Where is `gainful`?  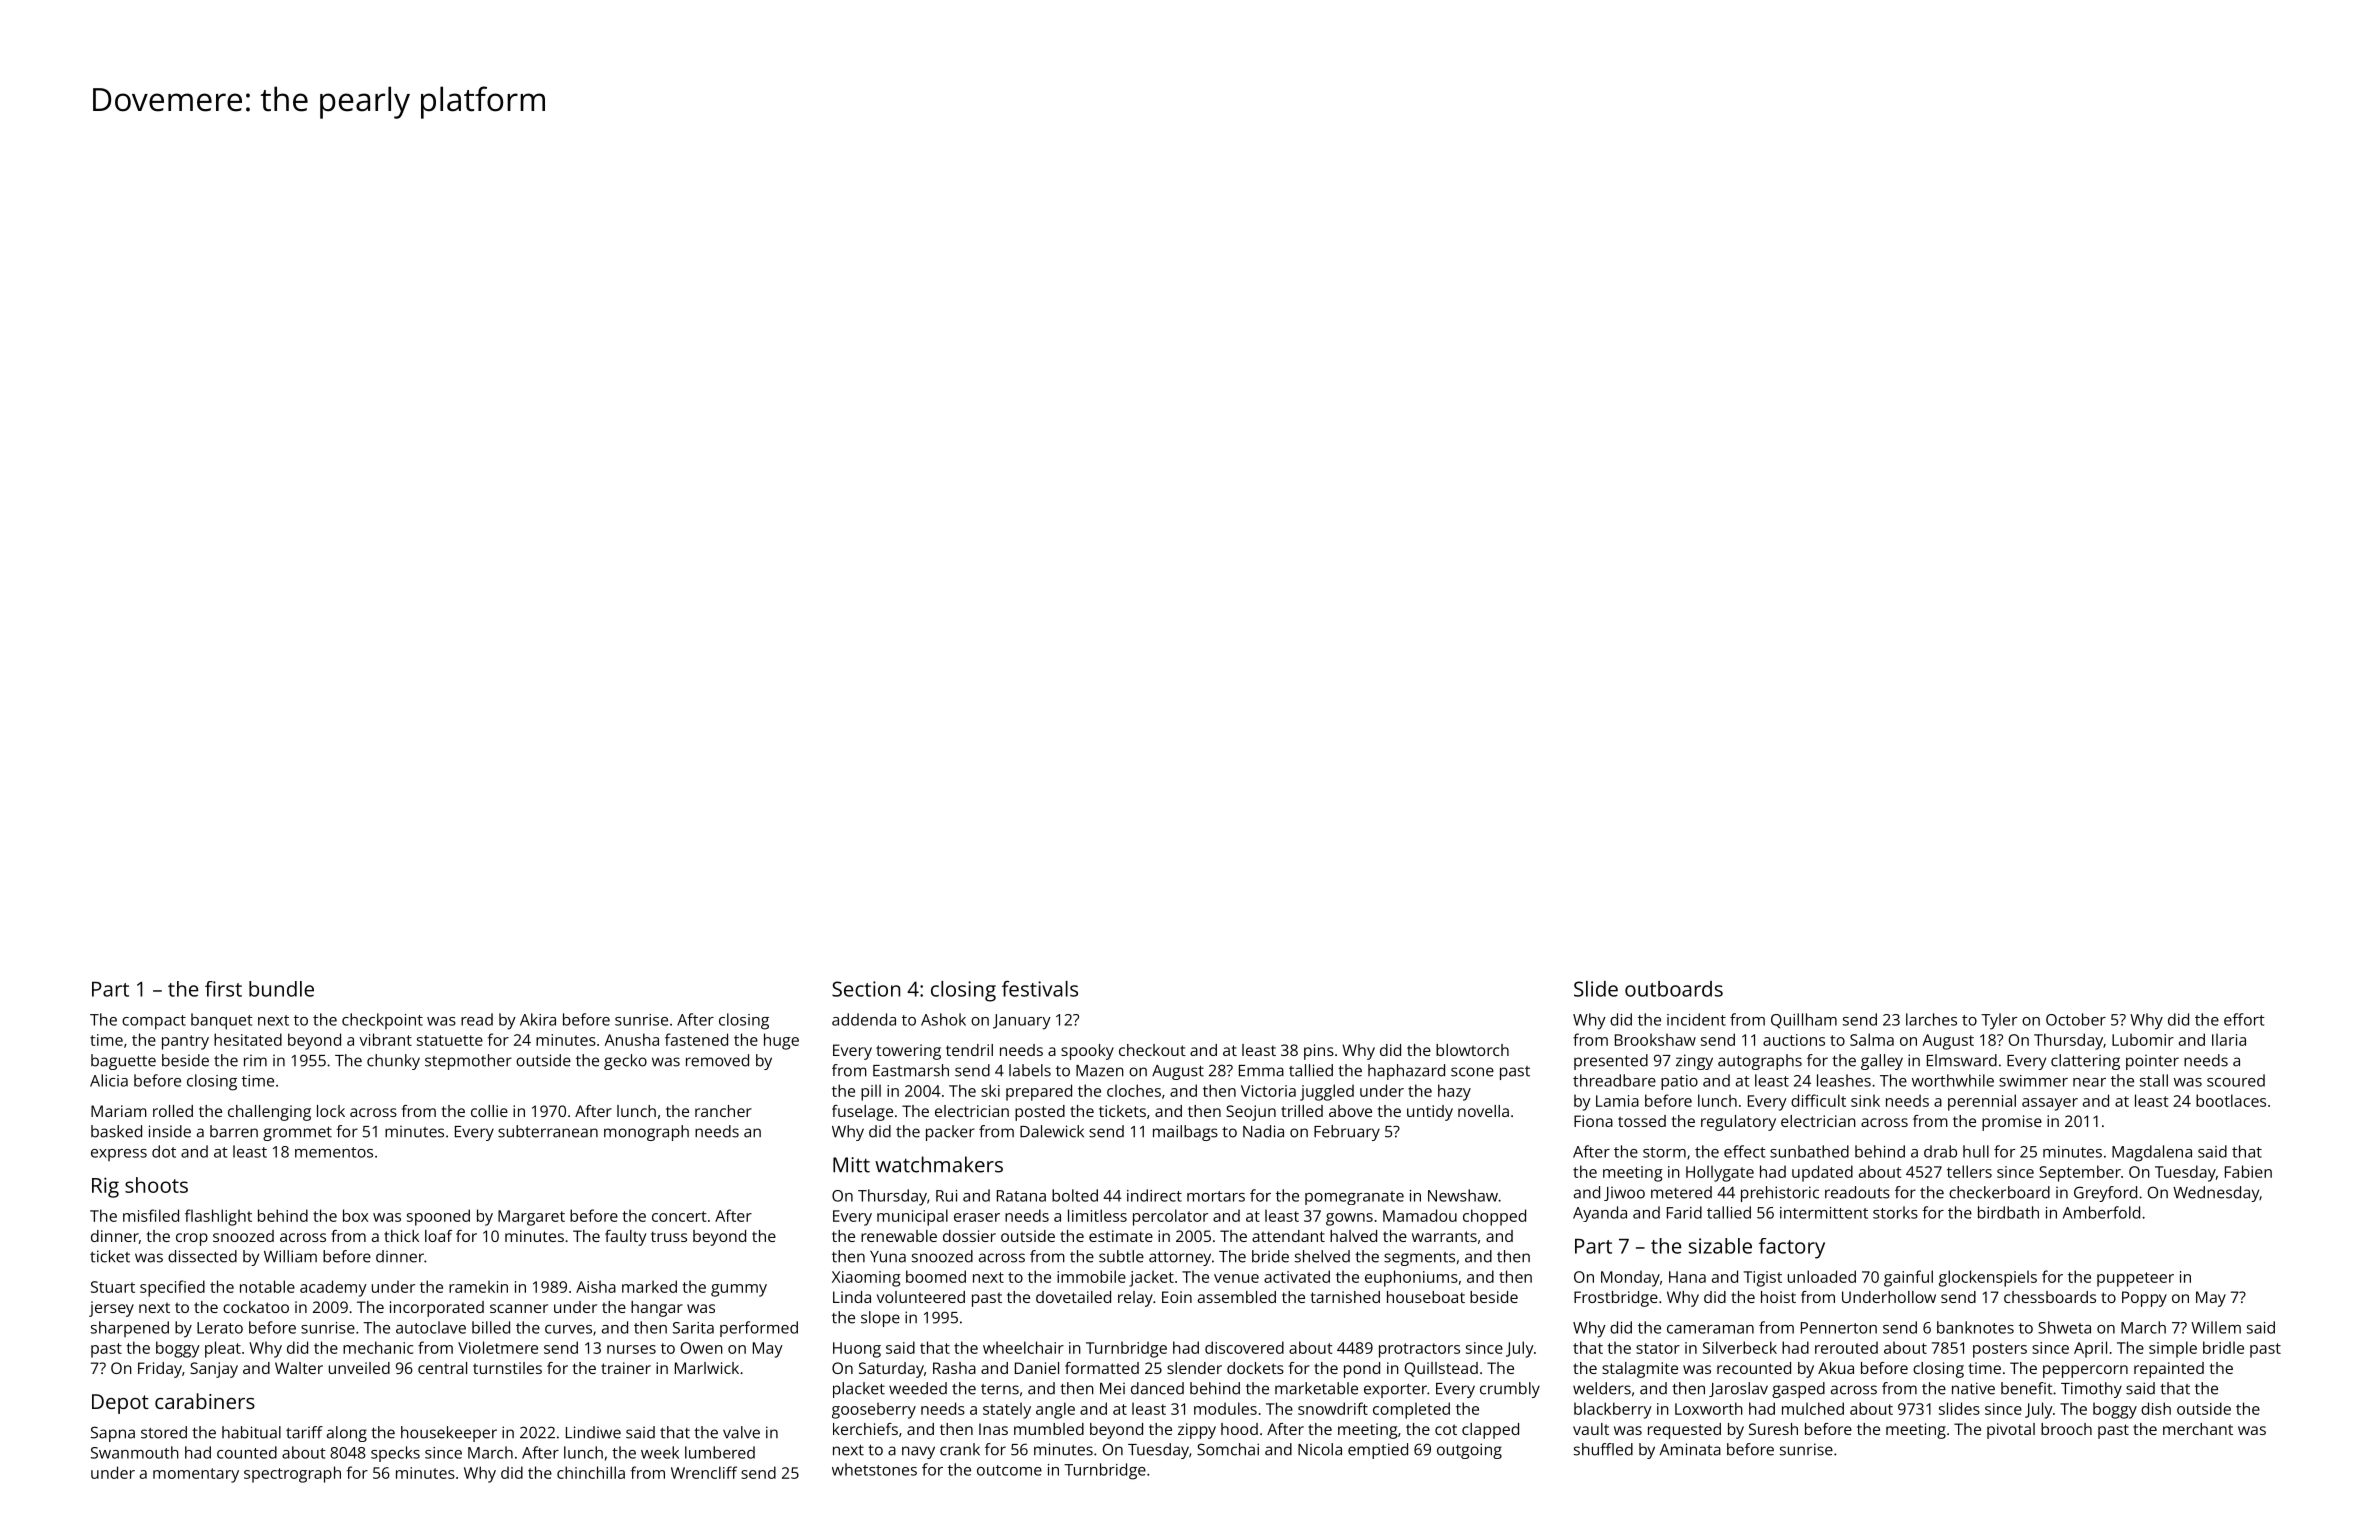 gainful is located at coordinates (1908, 1278).
